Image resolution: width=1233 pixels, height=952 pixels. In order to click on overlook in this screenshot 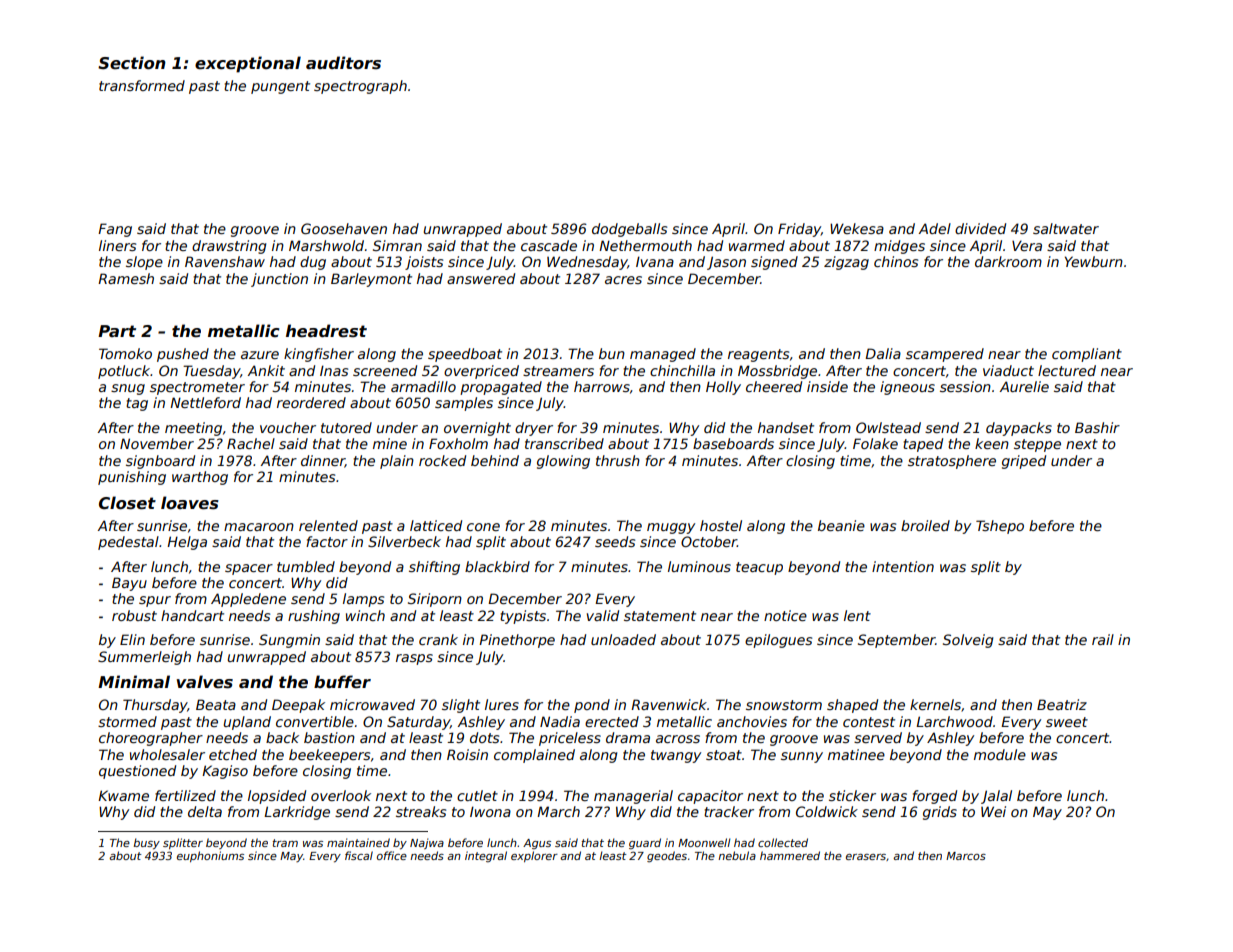, I will do `click(341, 795)`.
